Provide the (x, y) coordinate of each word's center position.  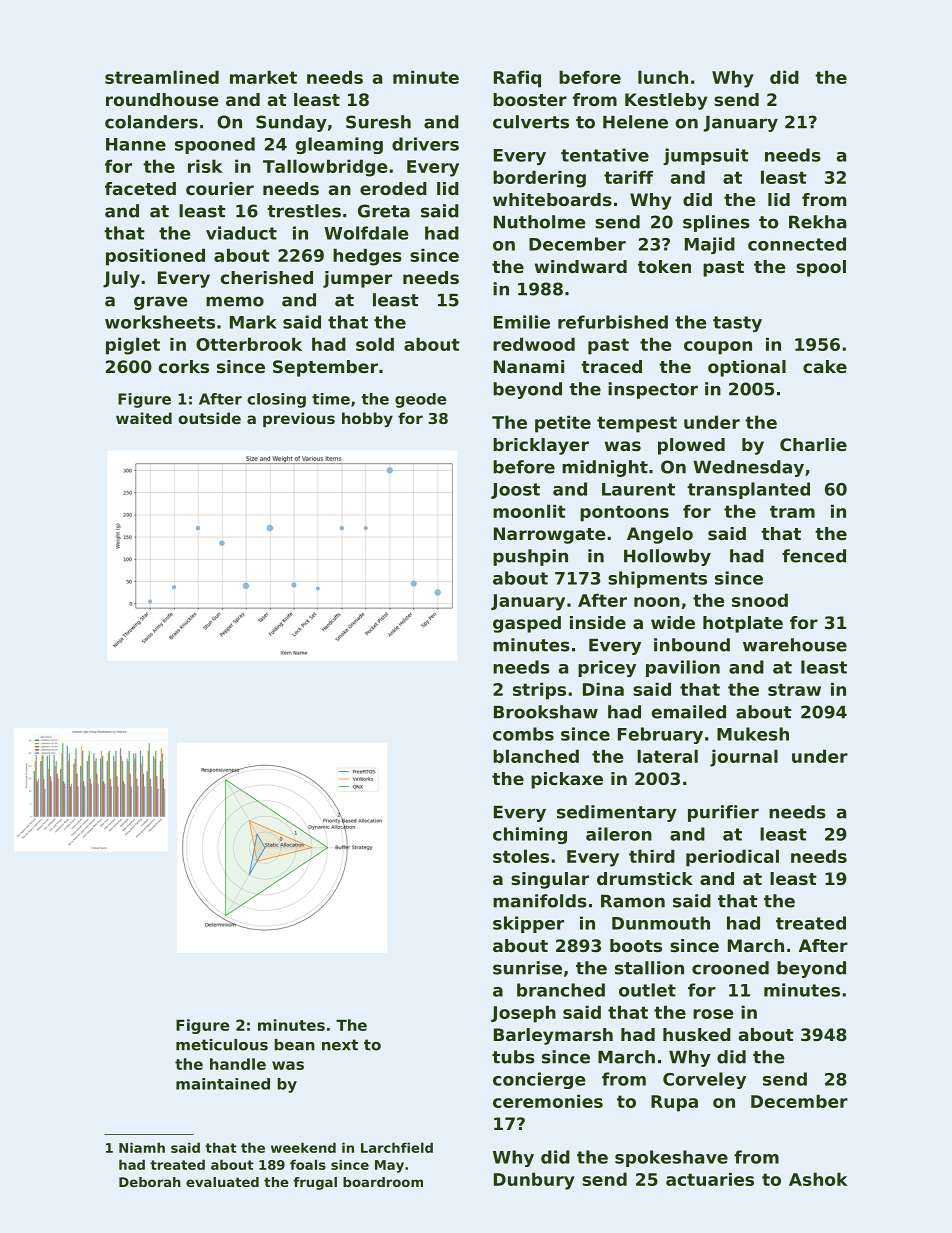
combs (523, 734)
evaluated (222, 1182)
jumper (357, 279)
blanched (536, 756)
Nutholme (540, 222)
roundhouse (162, 99)
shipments (657, 579)
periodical (732, 858)
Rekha (817, 222)
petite (563, 424)
